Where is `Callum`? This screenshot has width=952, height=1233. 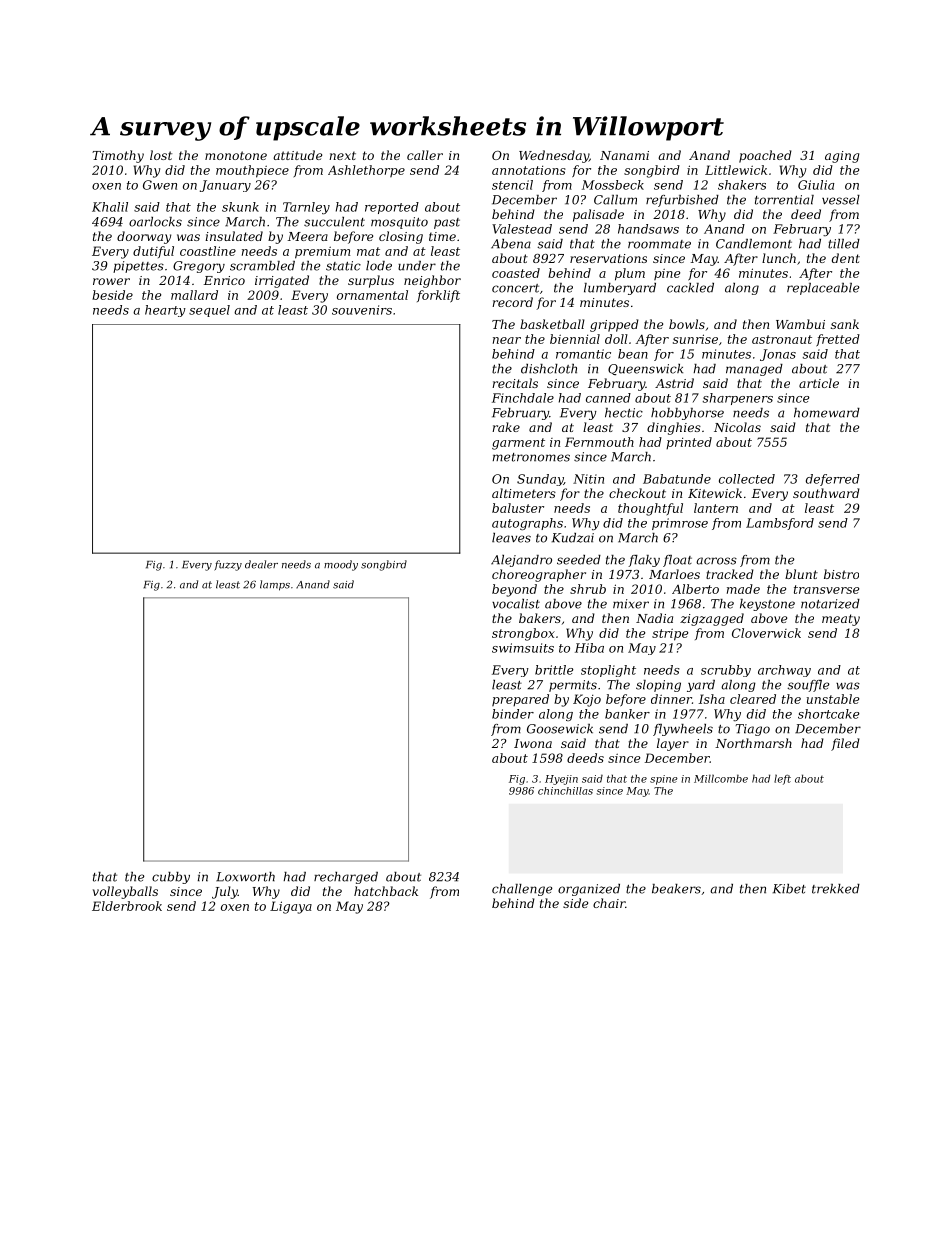
Callum is located at coordinates (615, 200).
